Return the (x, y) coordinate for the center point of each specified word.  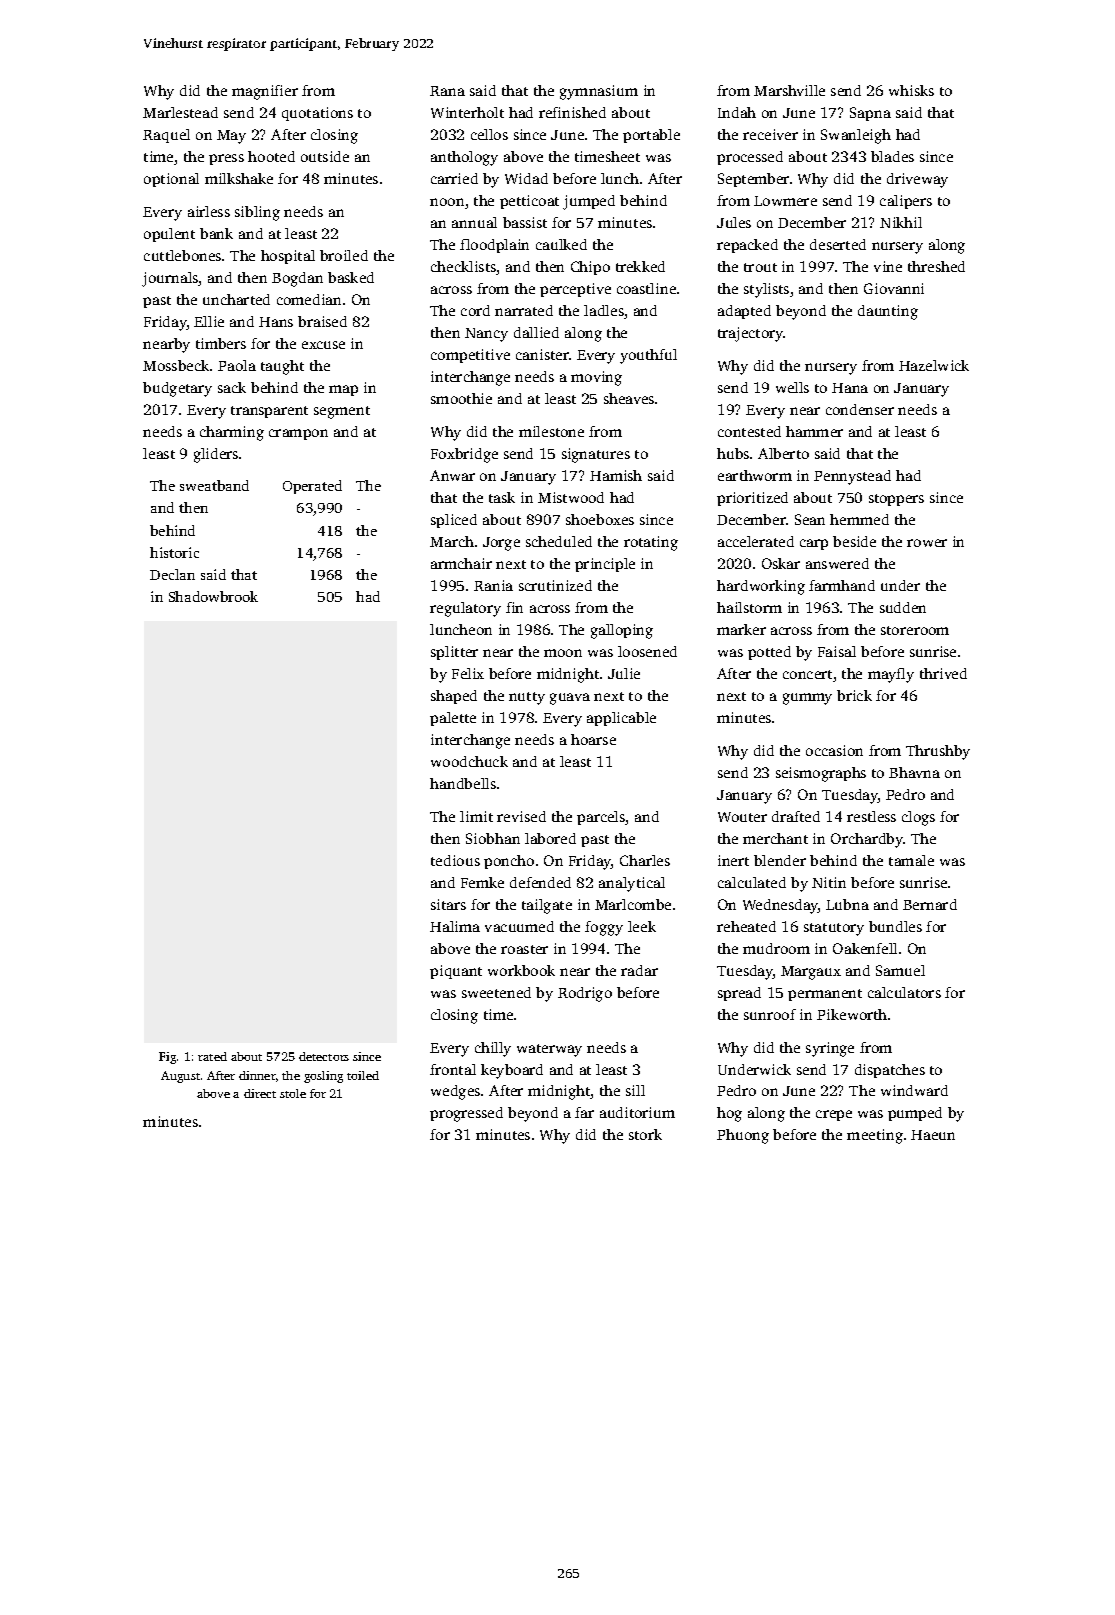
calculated (752, 882)
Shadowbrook (213, 596)
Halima (455, 926)
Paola (237, 365)
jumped (589, 202)
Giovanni (894, 288)
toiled (363, 1075)
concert (807, 674)
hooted (271, 156)
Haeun (933, 1135)
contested (749, 431)
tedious (455, 860)
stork (645, 1134)
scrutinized (555, 585)
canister (542, 354)
